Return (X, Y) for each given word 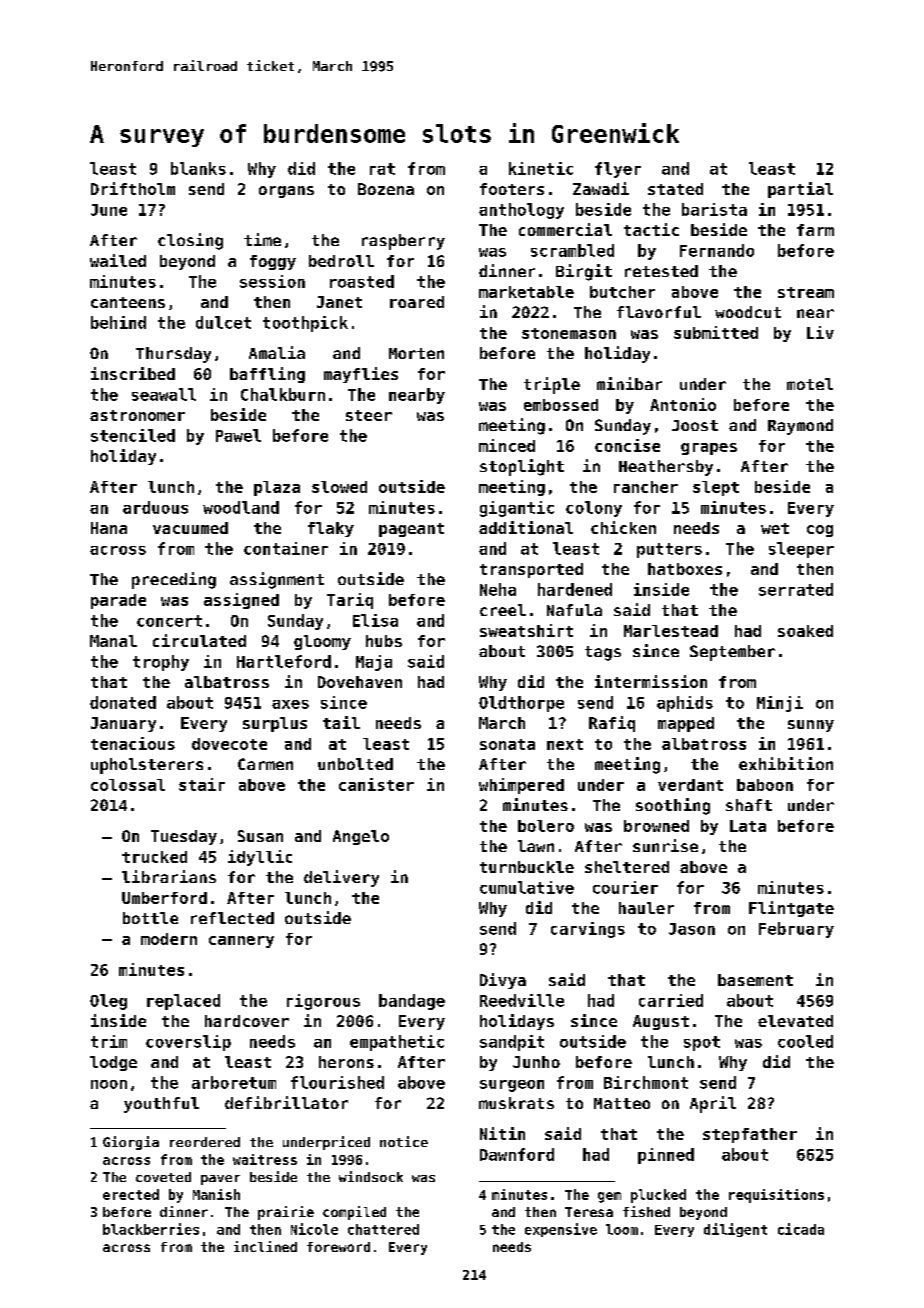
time (262, 239)
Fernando (717, 250)
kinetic (541, 168)
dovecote (229, 744)
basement (755, 980)
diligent (735, 1230)
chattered (383, 1229)
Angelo (361, 837)
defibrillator (286, 1102)
